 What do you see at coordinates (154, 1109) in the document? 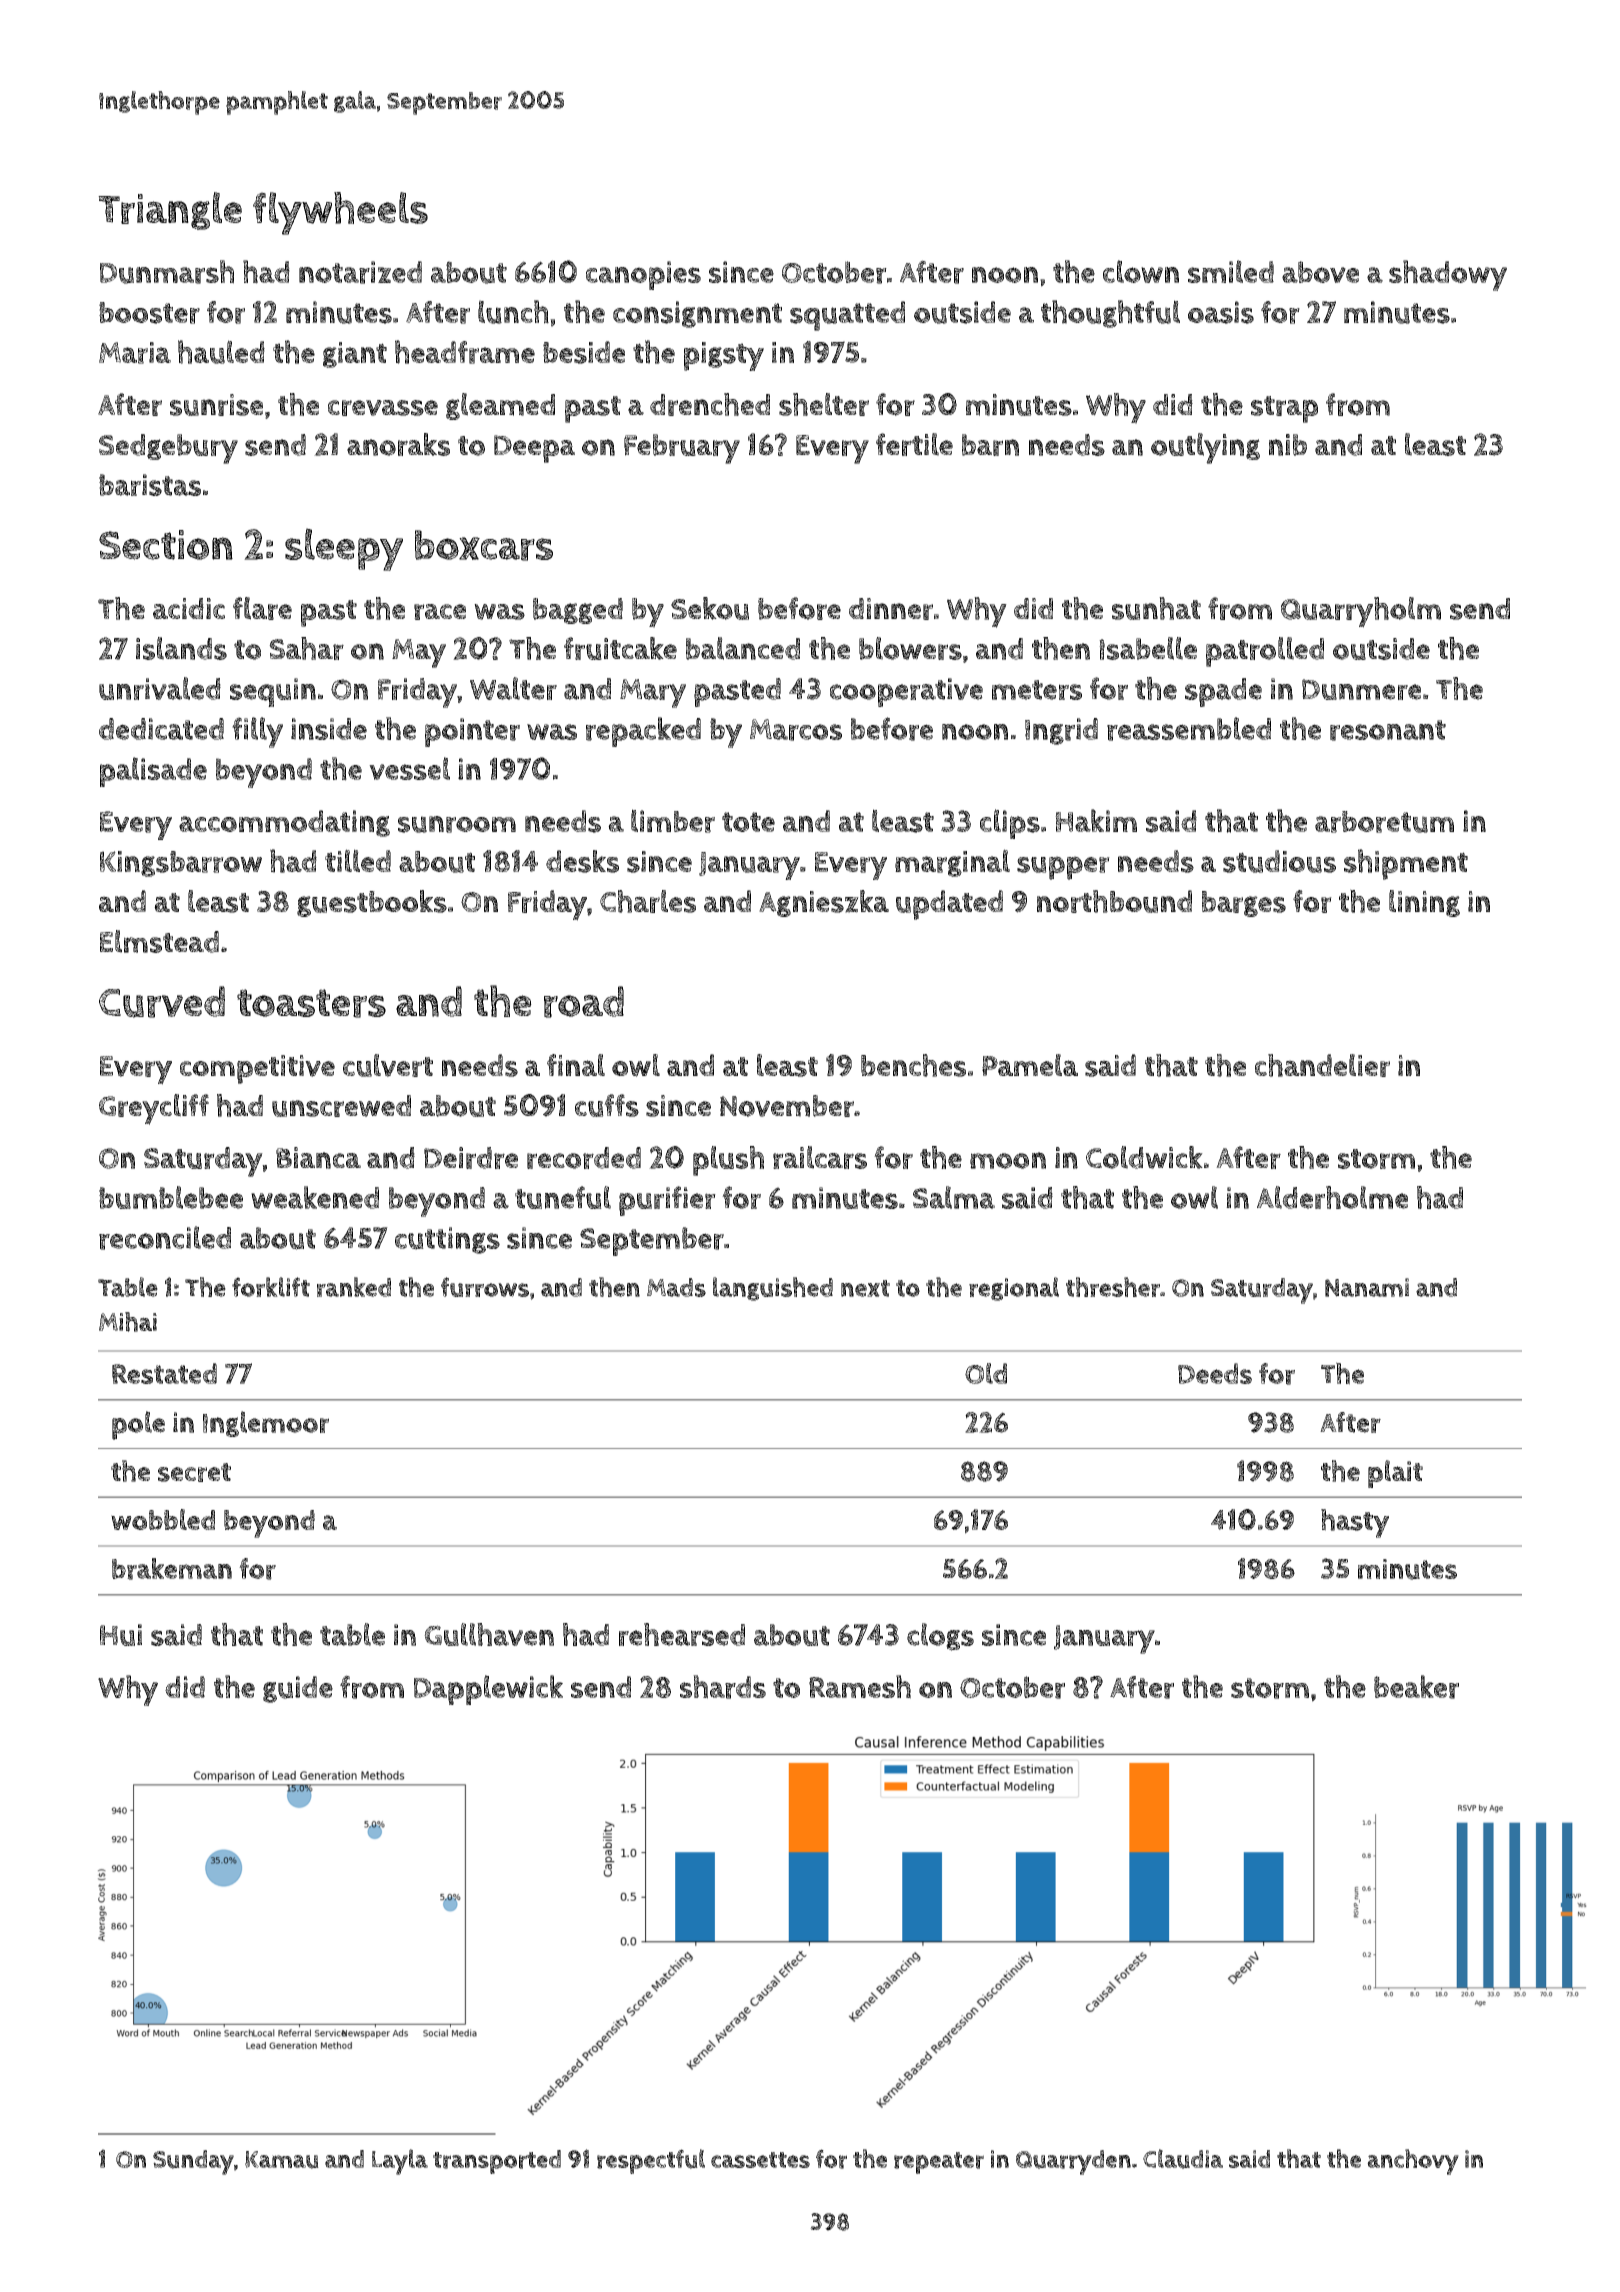
I see `Greycliff` at bounding box center [154, 1109].
